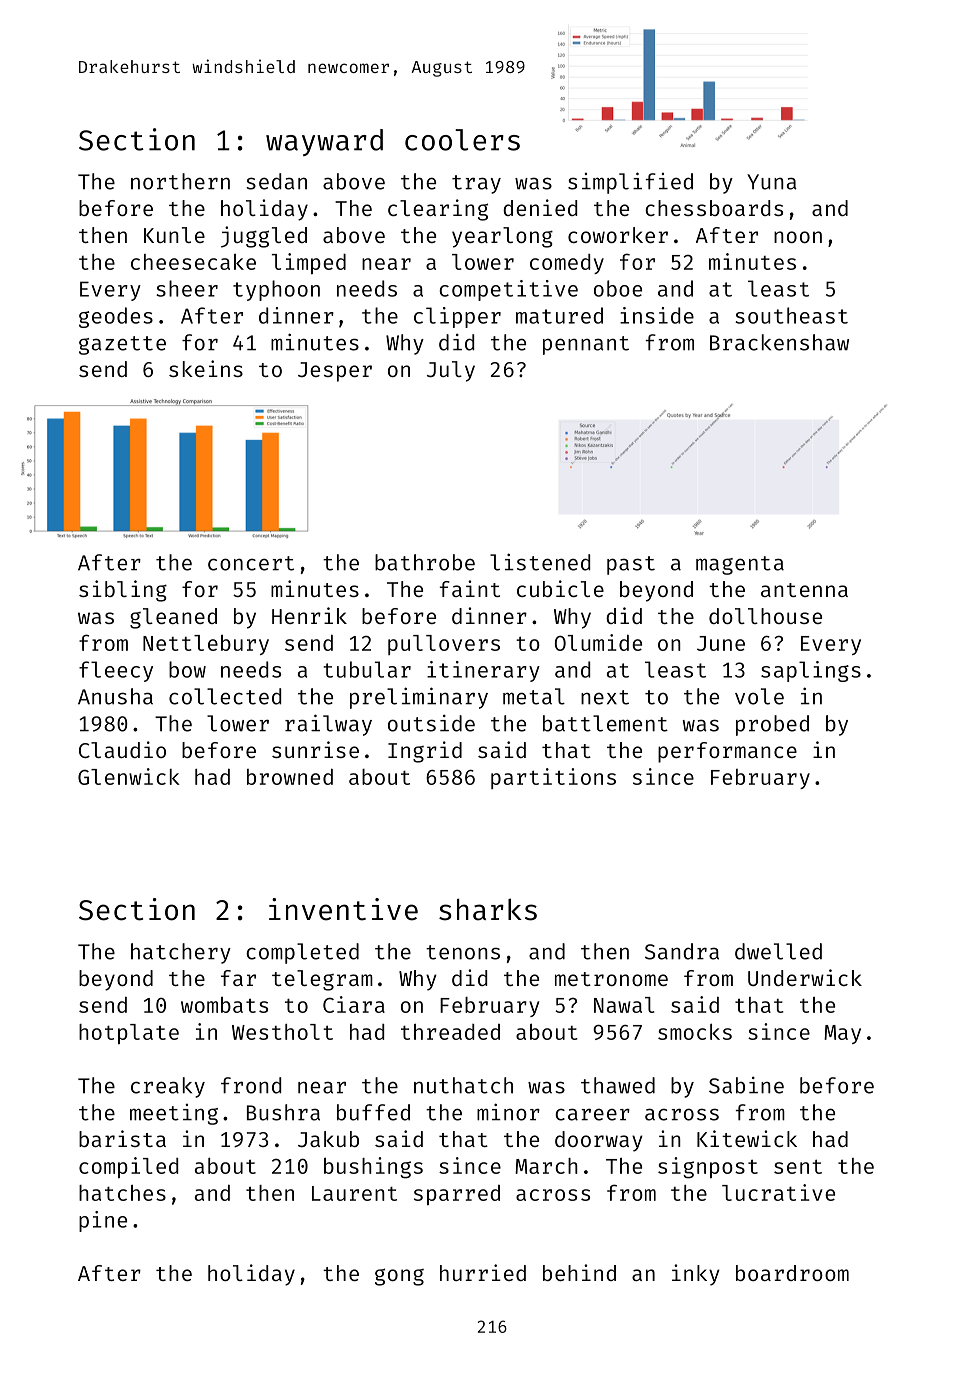 The width and height of the page is (953, 1381). Describe the element at coordinates (586, 345) in the page. I see `pennant` at that location.
